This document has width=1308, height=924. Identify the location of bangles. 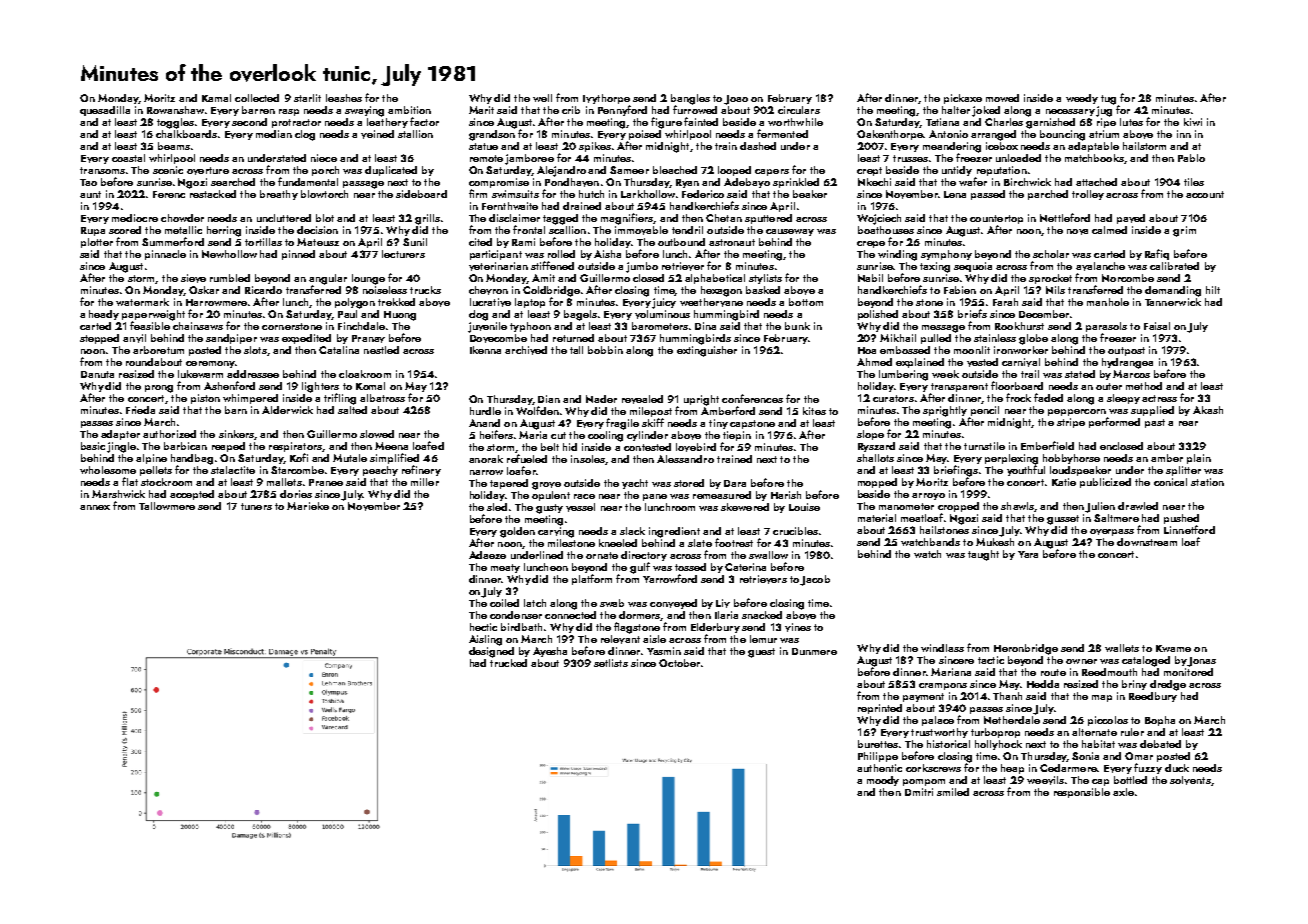
(690, 99).
